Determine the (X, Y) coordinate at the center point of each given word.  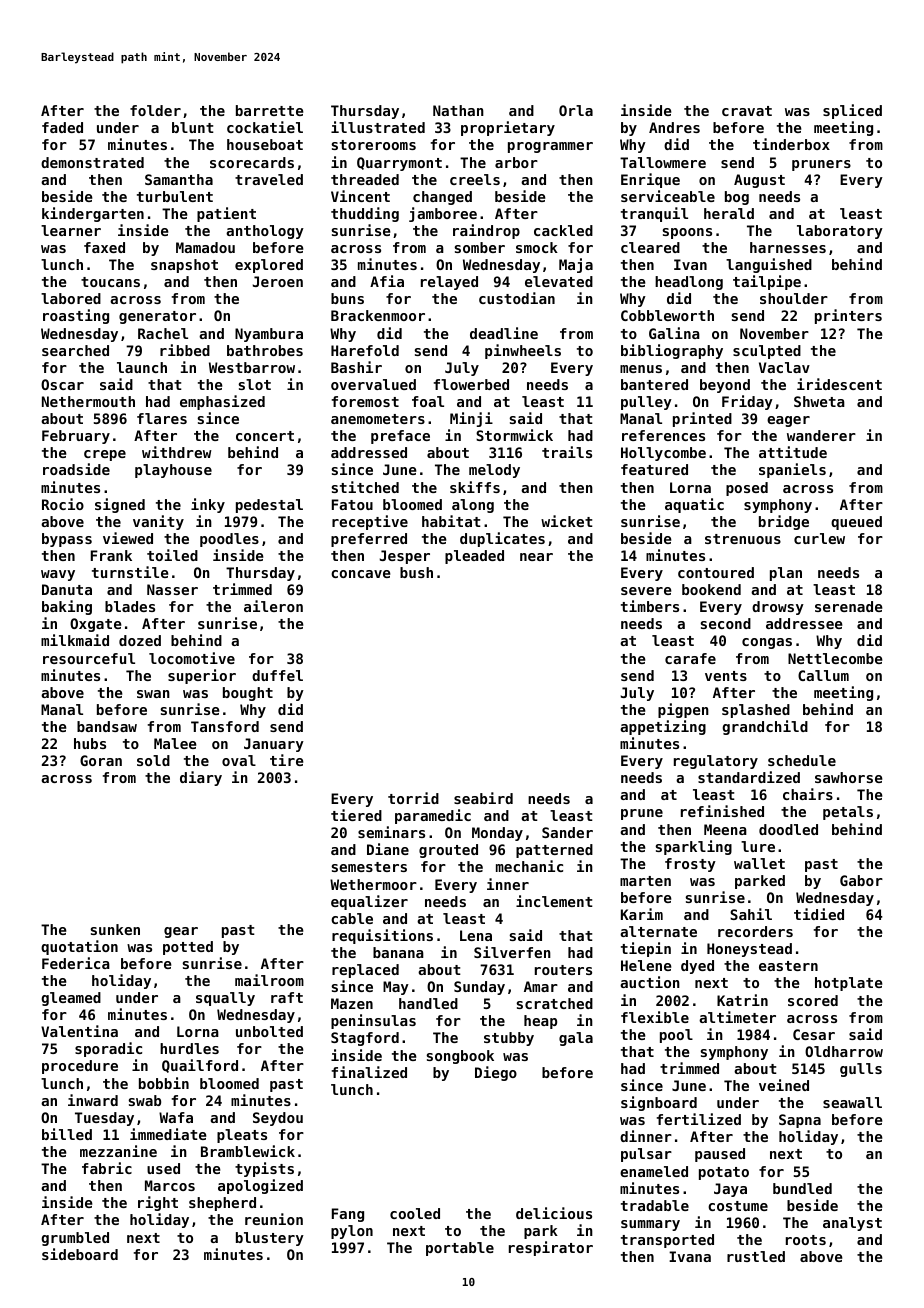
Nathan (458, 110)
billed (67, 1134)
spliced (852, 111)
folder (155, 110)
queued (856, 523)
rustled (756, 1256)
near (536, 557)
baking (67, 607)
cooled (415, 1213)
